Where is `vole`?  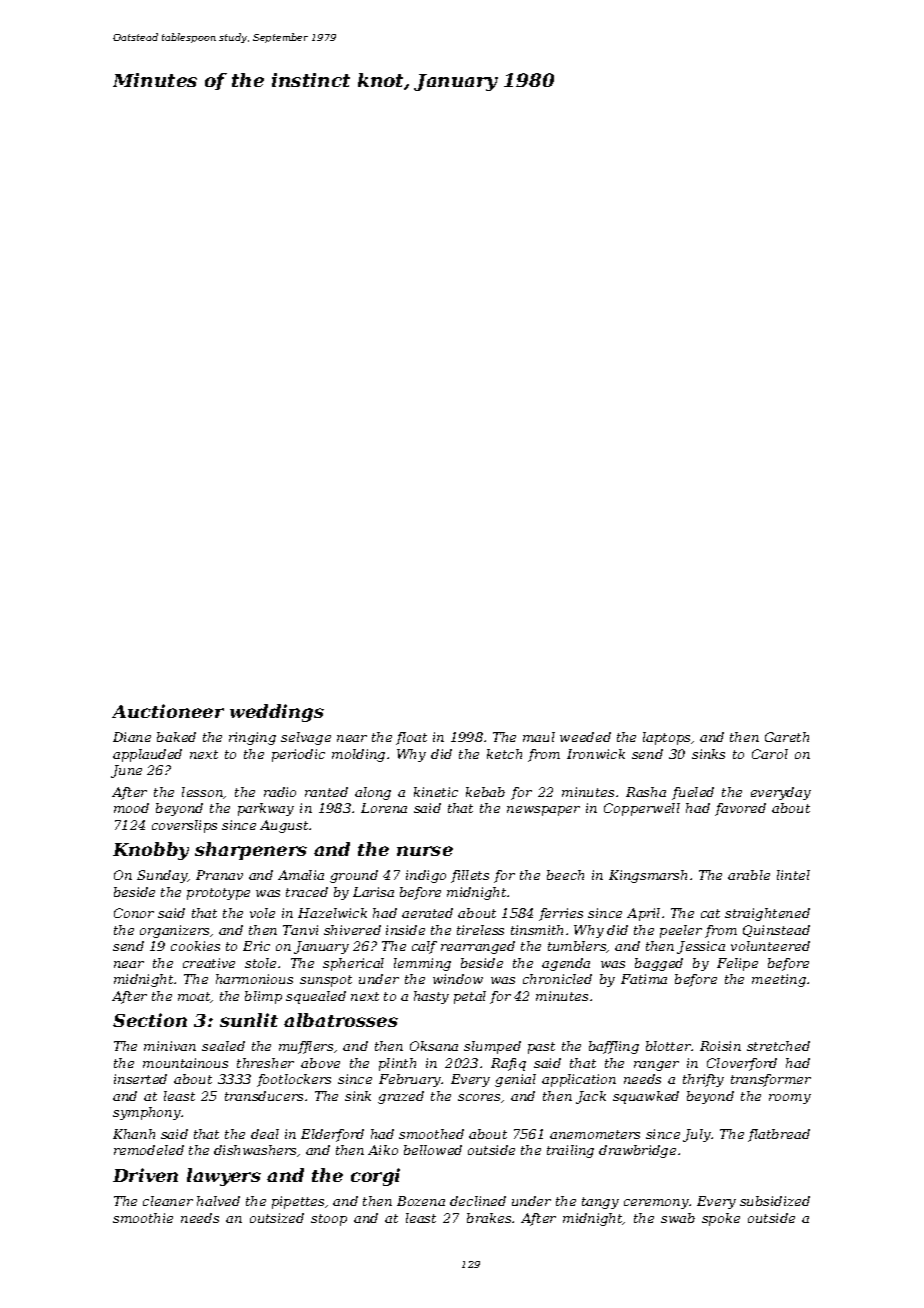
vole is located at coordinates (262, 913).
